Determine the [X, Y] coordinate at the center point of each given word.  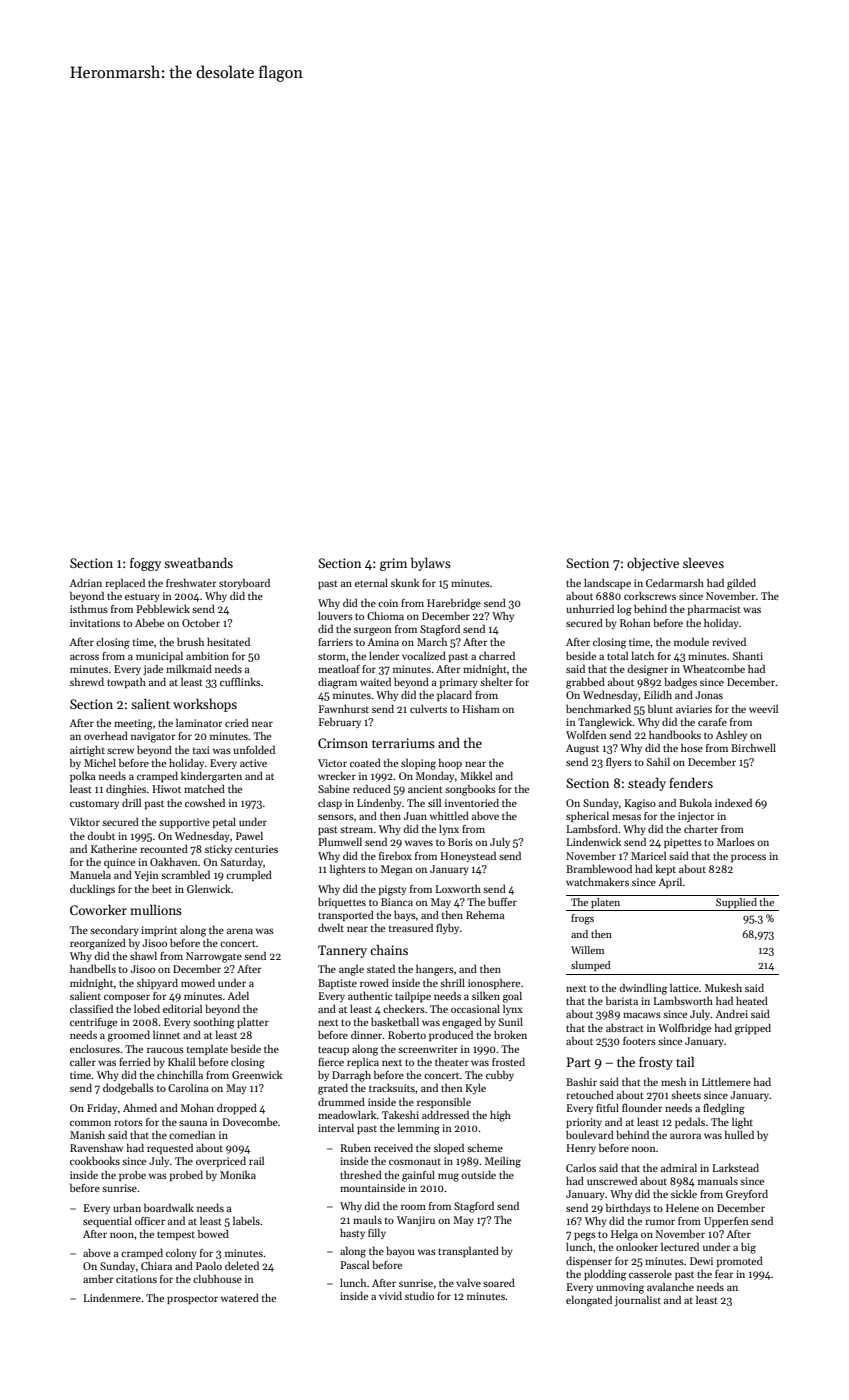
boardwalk [169, 1207]
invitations [95, 623]
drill [131, 802]
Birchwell [753, 747]
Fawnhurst [344, 709]
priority [584, 1123]
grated [333, 1089]
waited [375, 681]
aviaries [694, 709]
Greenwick [257, 1074]
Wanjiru [416, 1221]
